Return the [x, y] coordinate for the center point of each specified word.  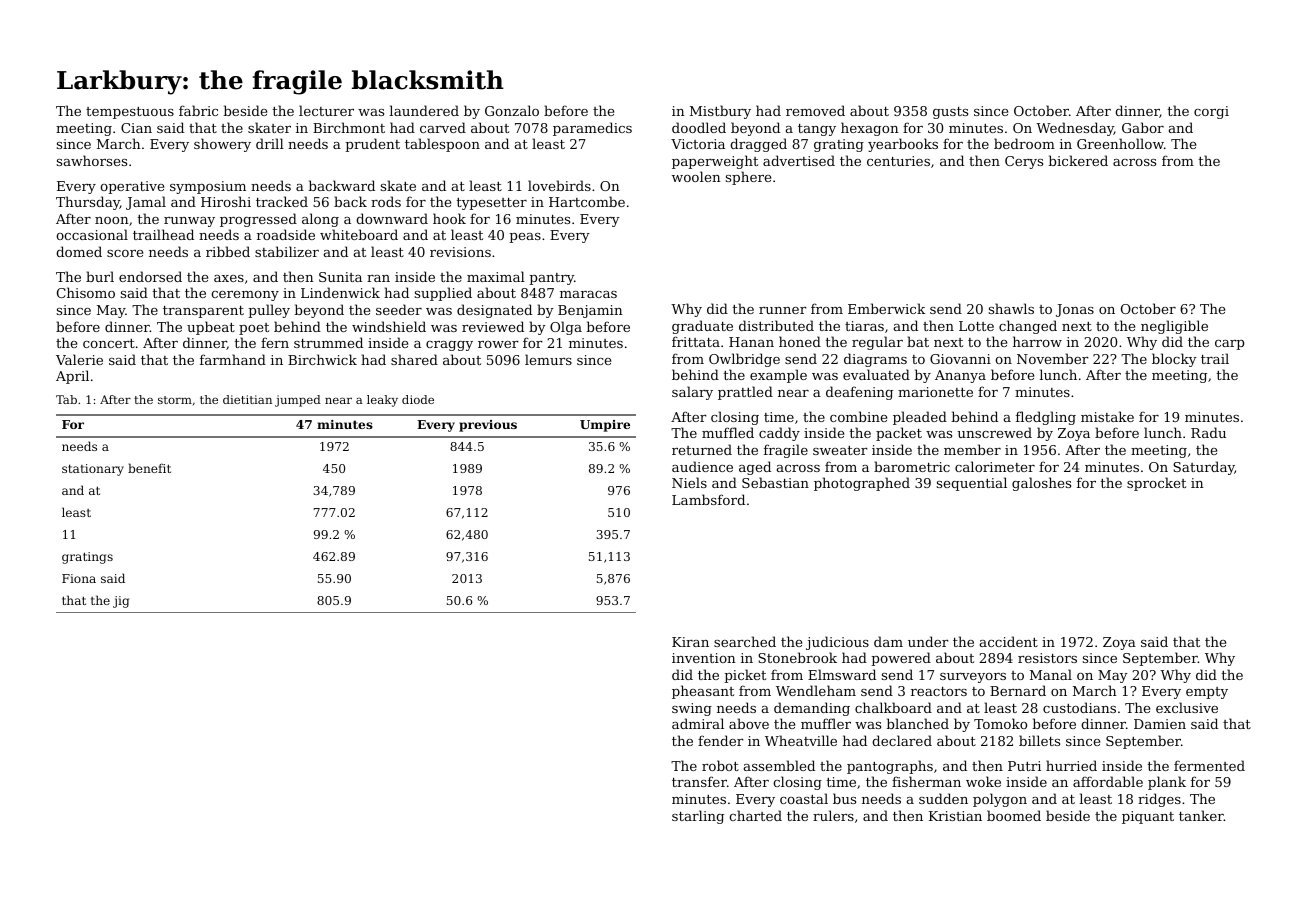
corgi [1211, 112]
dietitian [247, 399]
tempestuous [130, 113]
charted [755, 815]
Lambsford [708, 499]
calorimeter [995, 466]
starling [698, 817]
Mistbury [720, 112]
